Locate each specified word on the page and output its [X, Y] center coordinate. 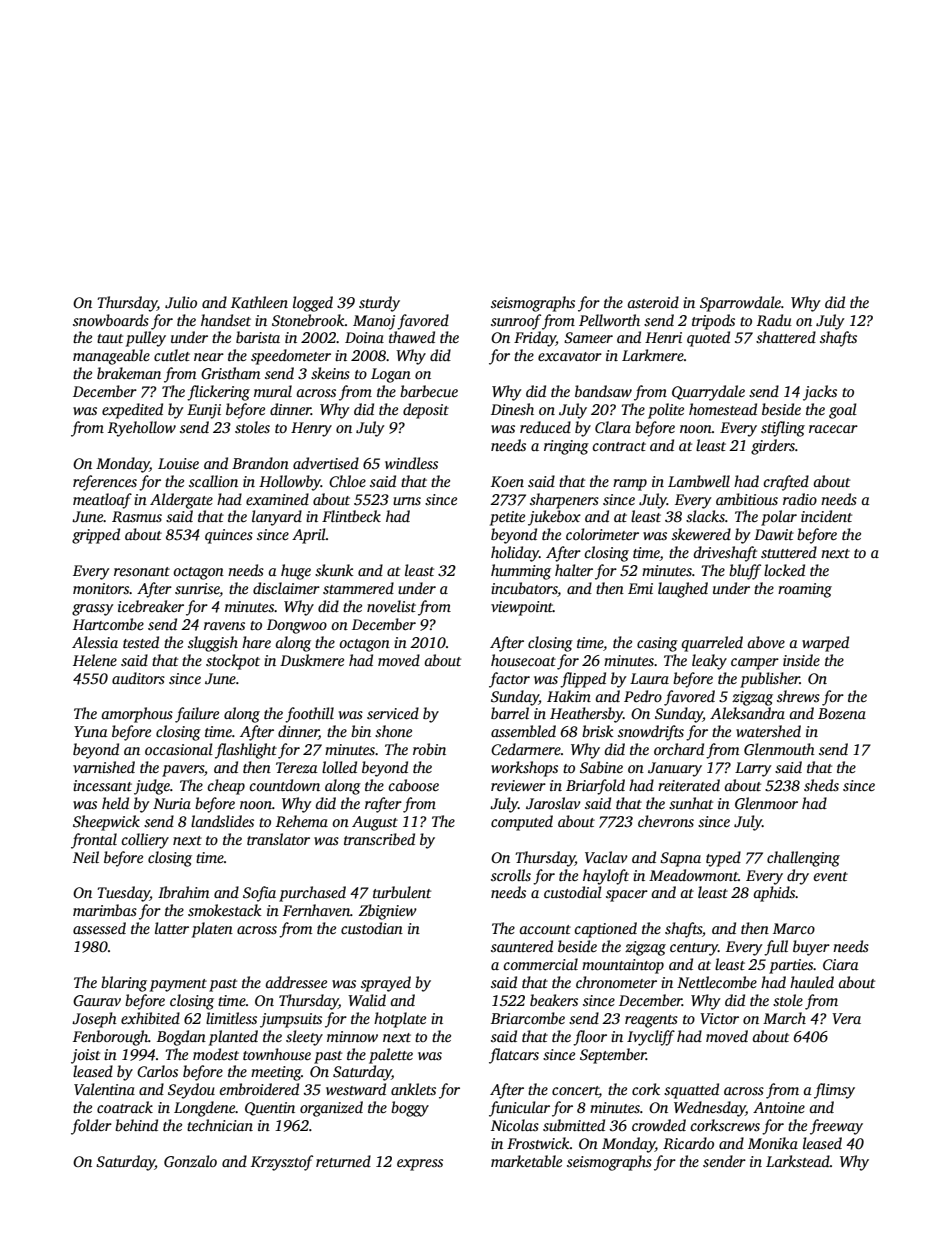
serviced [393, 713]
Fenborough [110, 1038]
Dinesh [512, 409]
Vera [846, 1018]
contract [619, 446]
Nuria [172, 803]
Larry [753, 769]
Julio [181, 302]
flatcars [514, 1056]
